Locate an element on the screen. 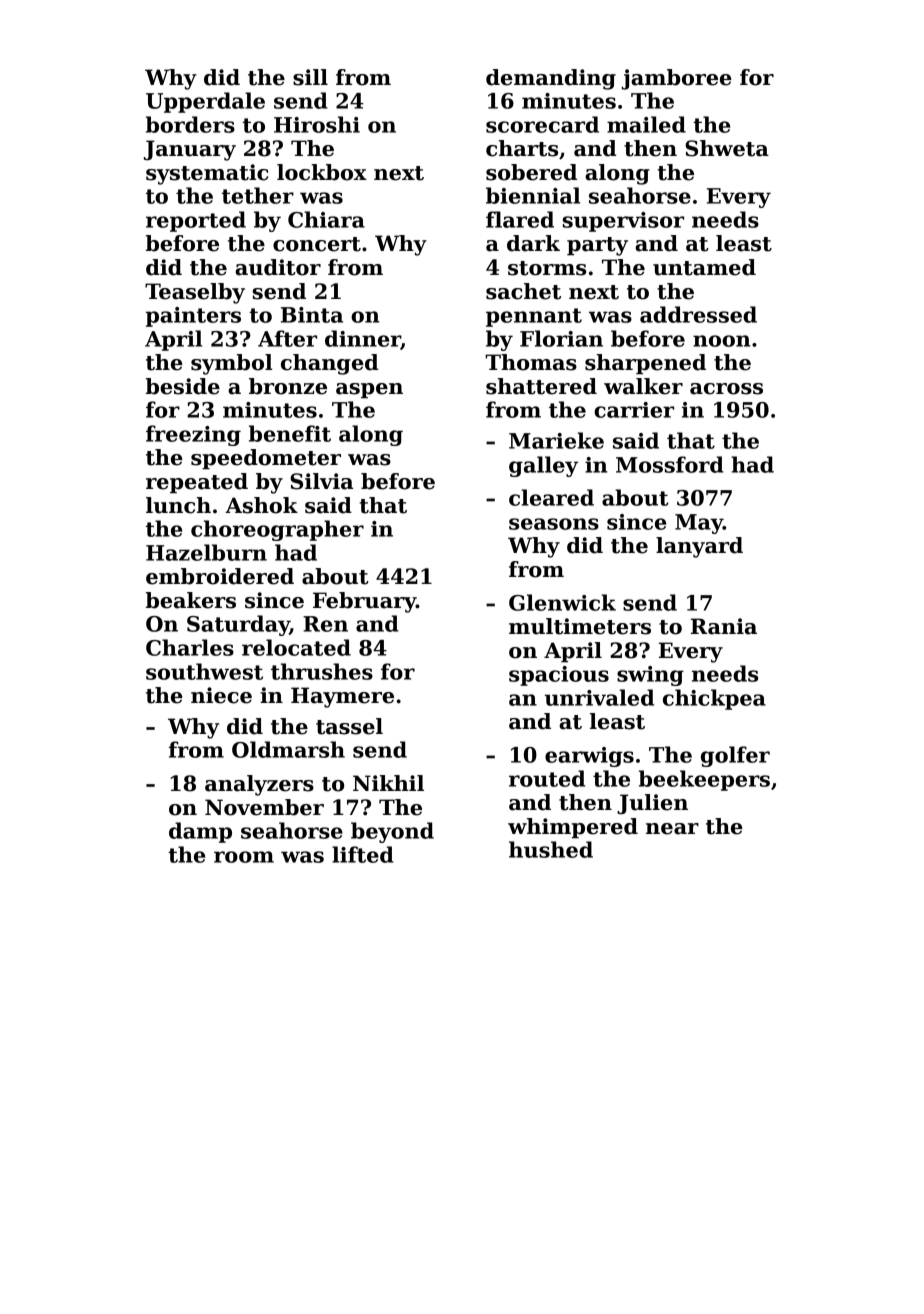 The height and width of the screenshot is (1314, 924). supervisor is located at coordinates (623, 222).
